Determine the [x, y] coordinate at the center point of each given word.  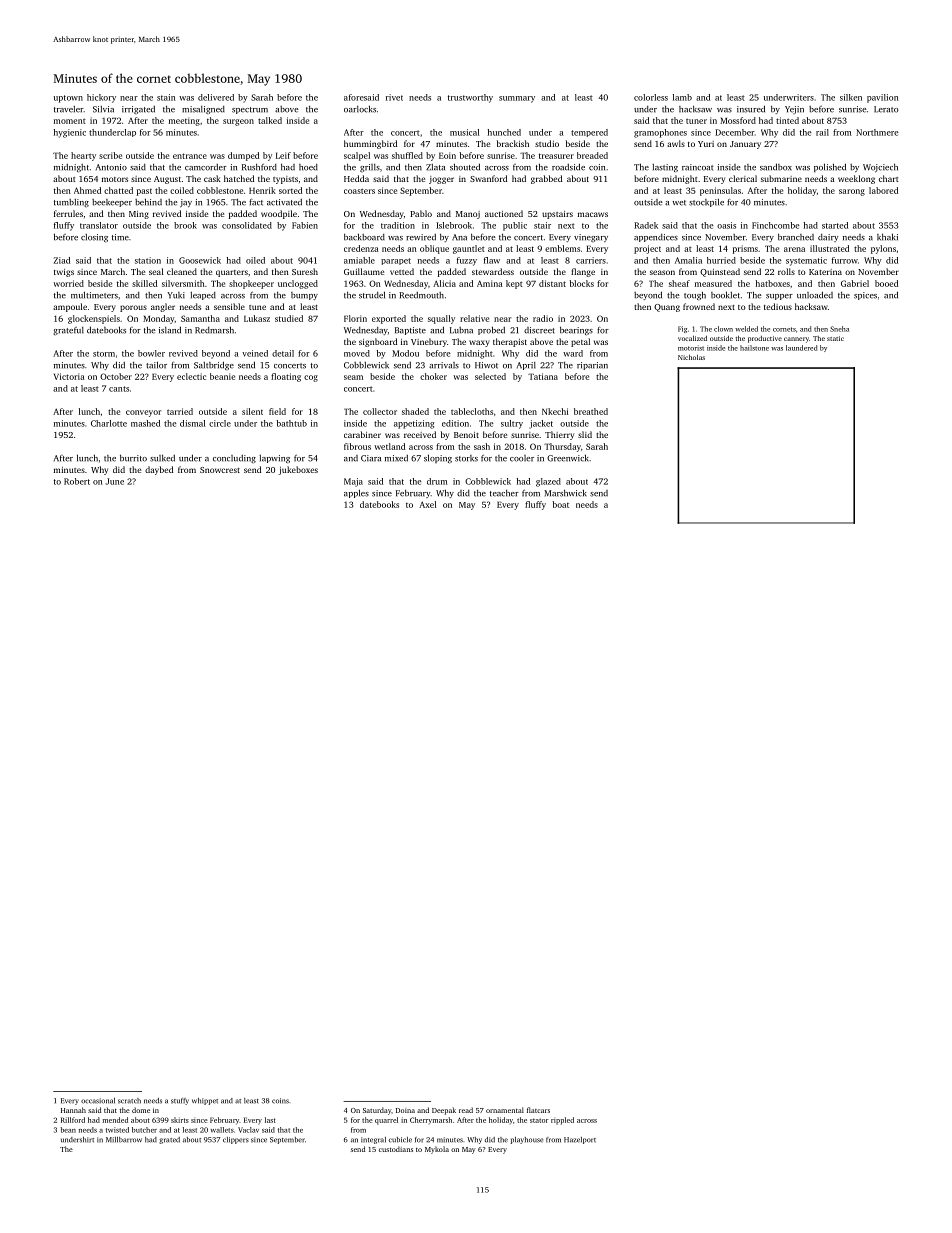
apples [356, 493]
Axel [427, 504]
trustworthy [470, 98]
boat [561, 504]
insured [751, 109]
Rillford [73, 1120]
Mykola [437, 1150]
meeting [184, 121]
